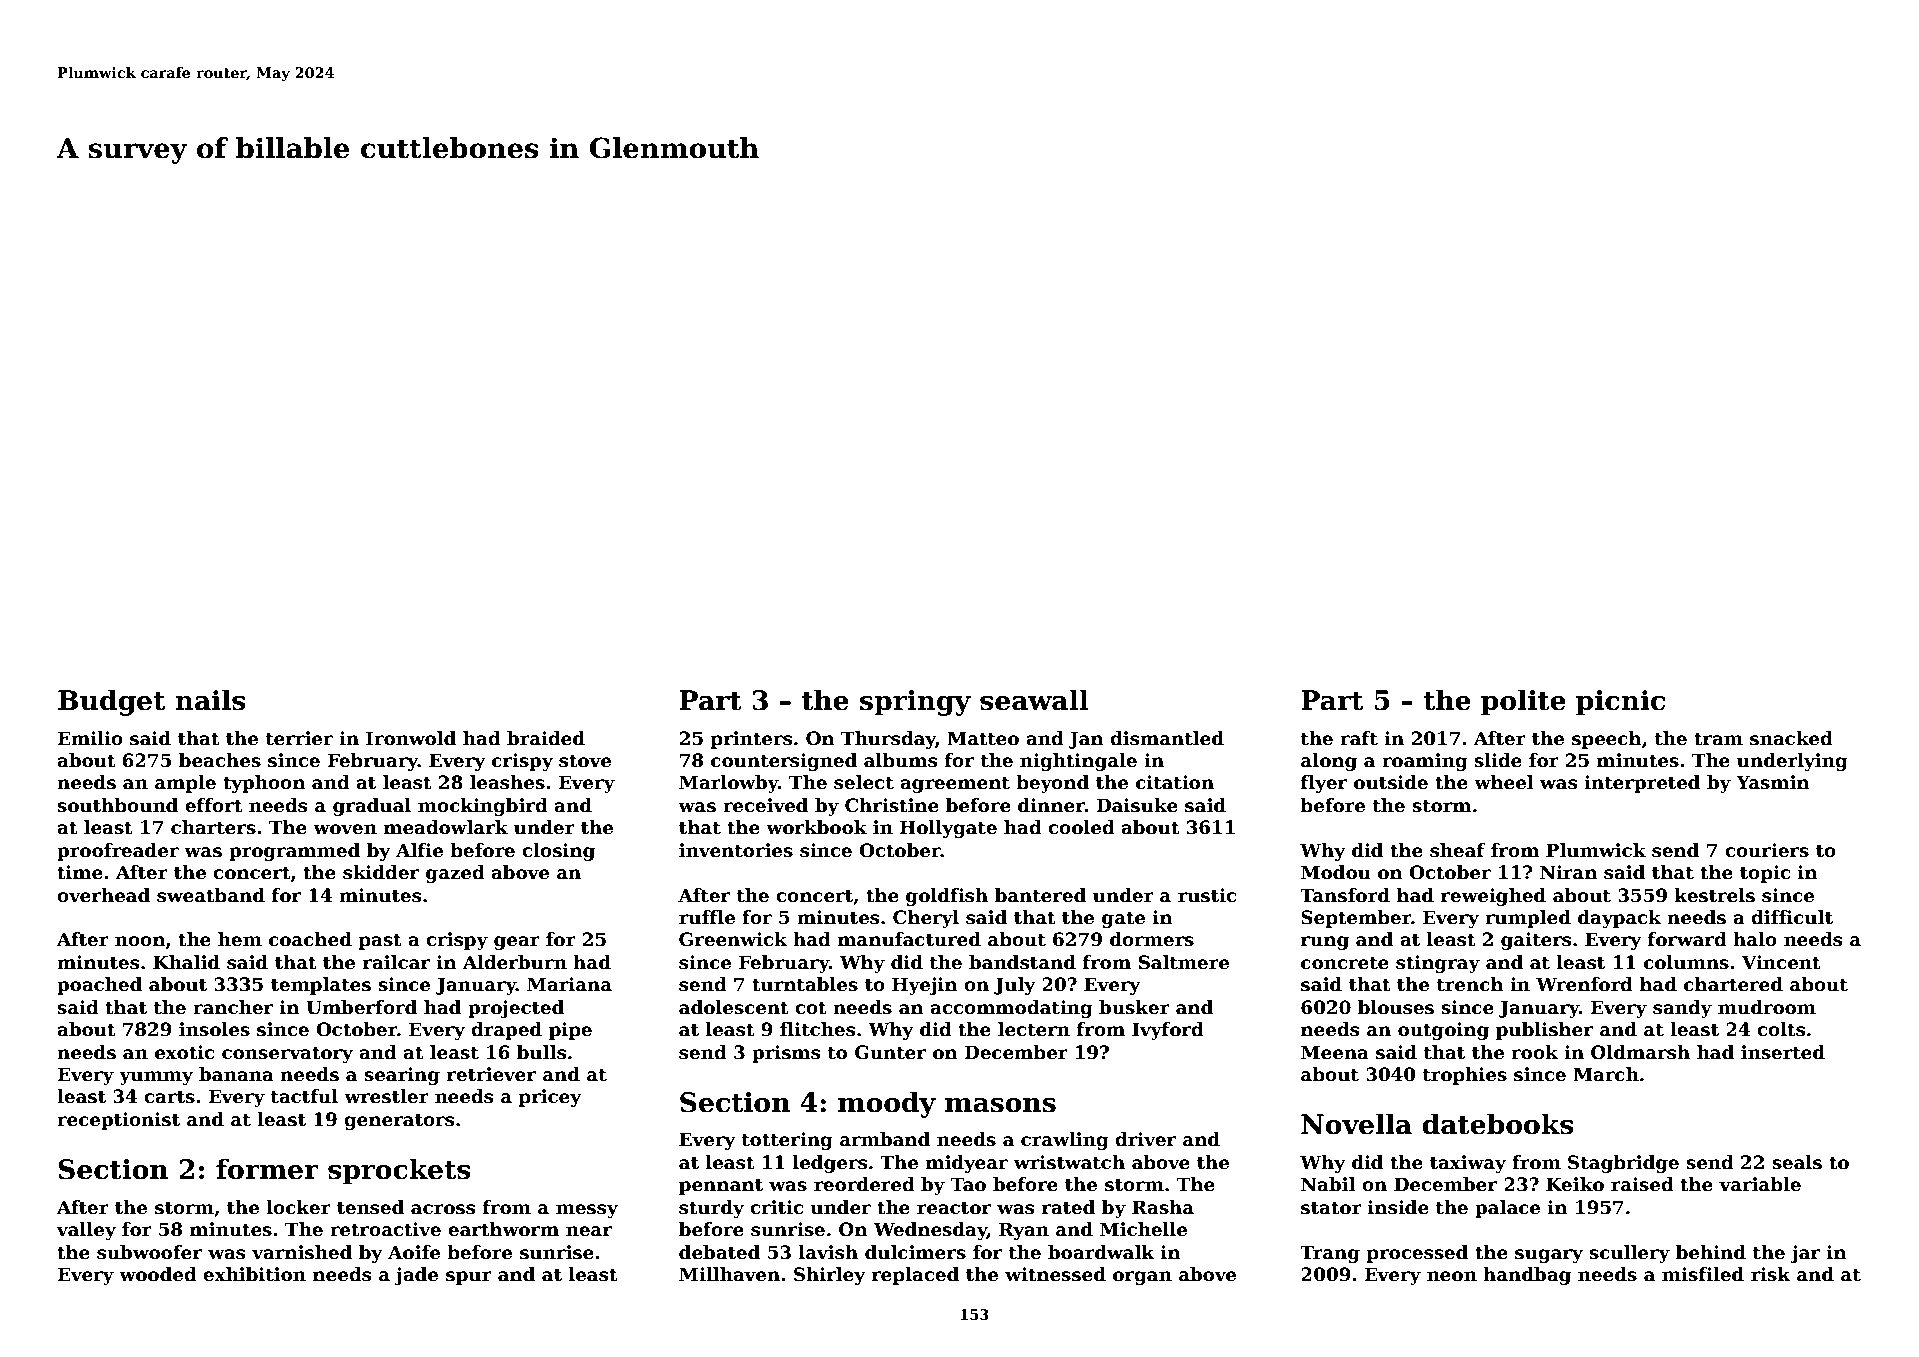 The width and height of the screenshot is (1919, 1357). I want to click on mudroom, so click(1767, 1007).
